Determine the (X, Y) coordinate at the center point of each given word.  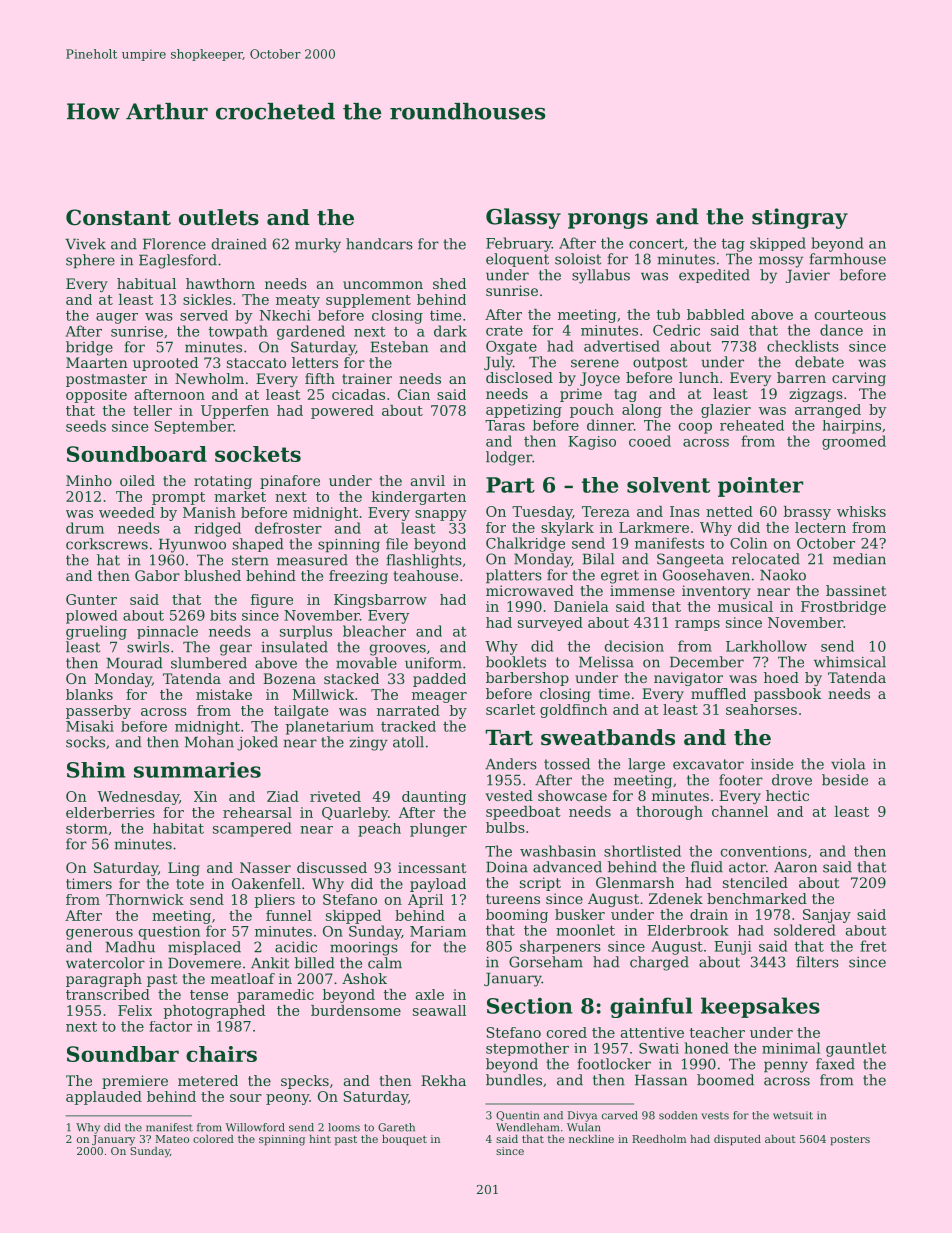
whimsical (850, 662)
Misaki (90, 726)
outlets (219, 217)
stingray (800, 218)
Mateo (172, 1139)
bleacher (374, 631)
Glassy (523, 218)
